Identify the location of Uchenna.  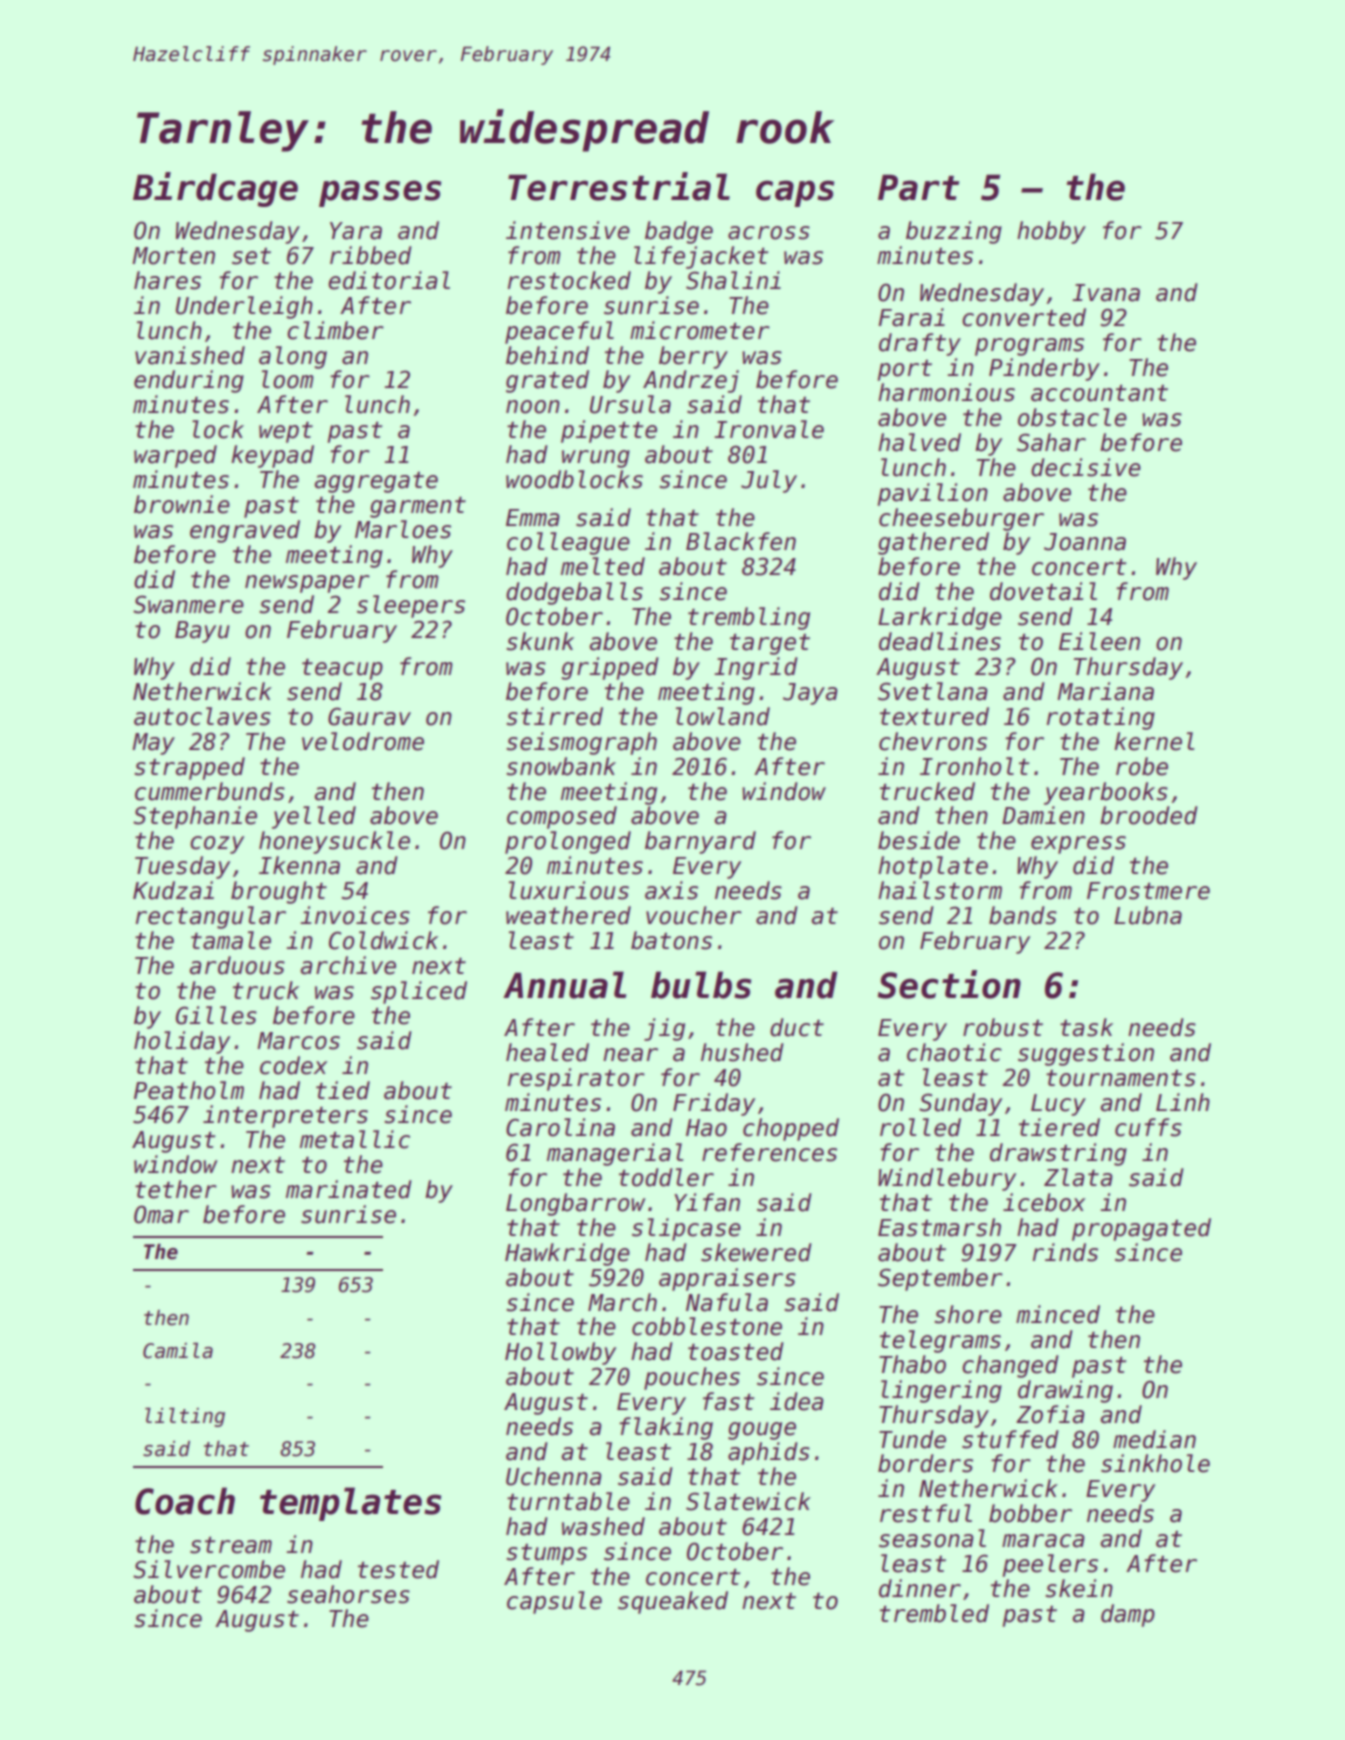
(554, 1476).
